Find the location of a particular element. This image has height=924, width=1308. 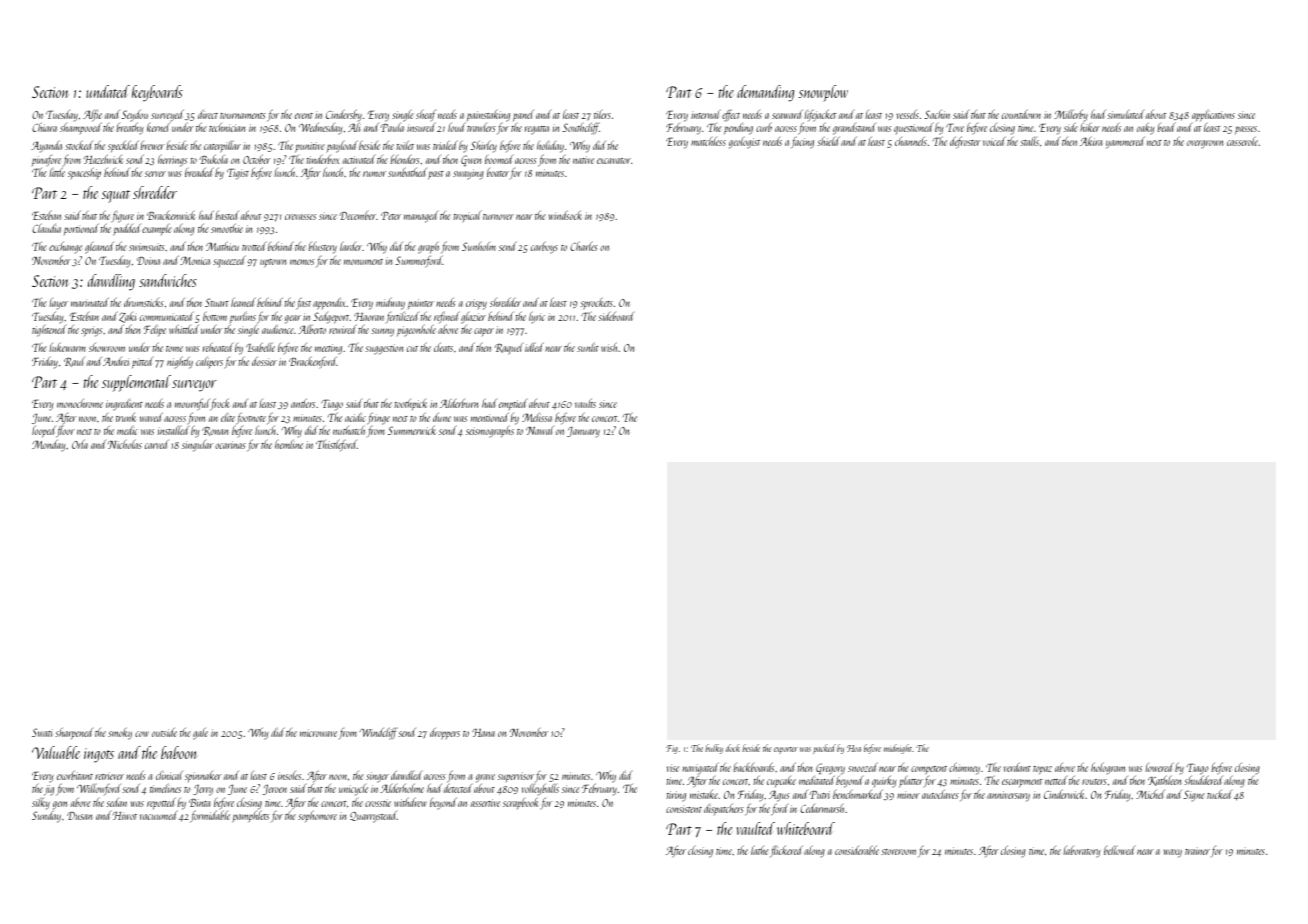

trainer is located at coordinates (1197, 851).
